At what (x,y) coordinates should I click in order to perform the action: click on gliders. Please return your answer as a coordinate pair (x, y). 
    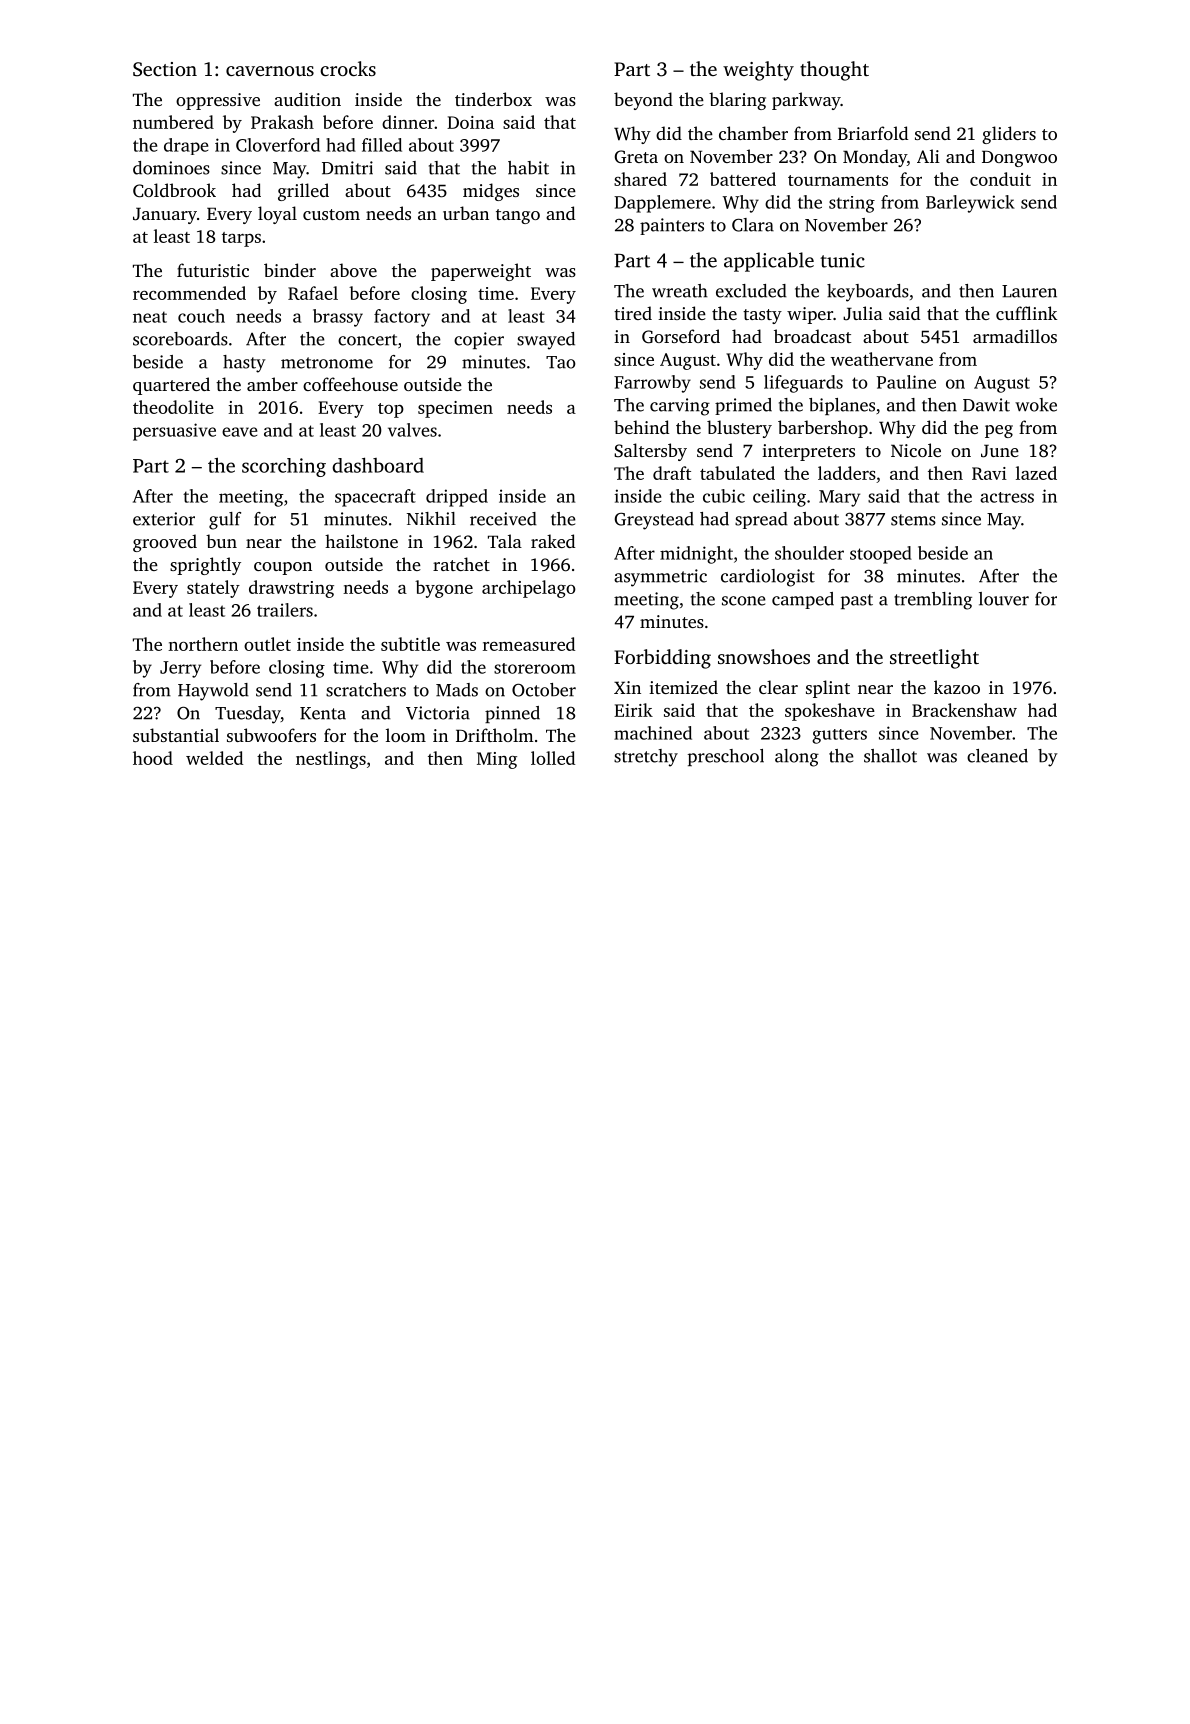
    Looking at the image, I should click on (1009, 135).
